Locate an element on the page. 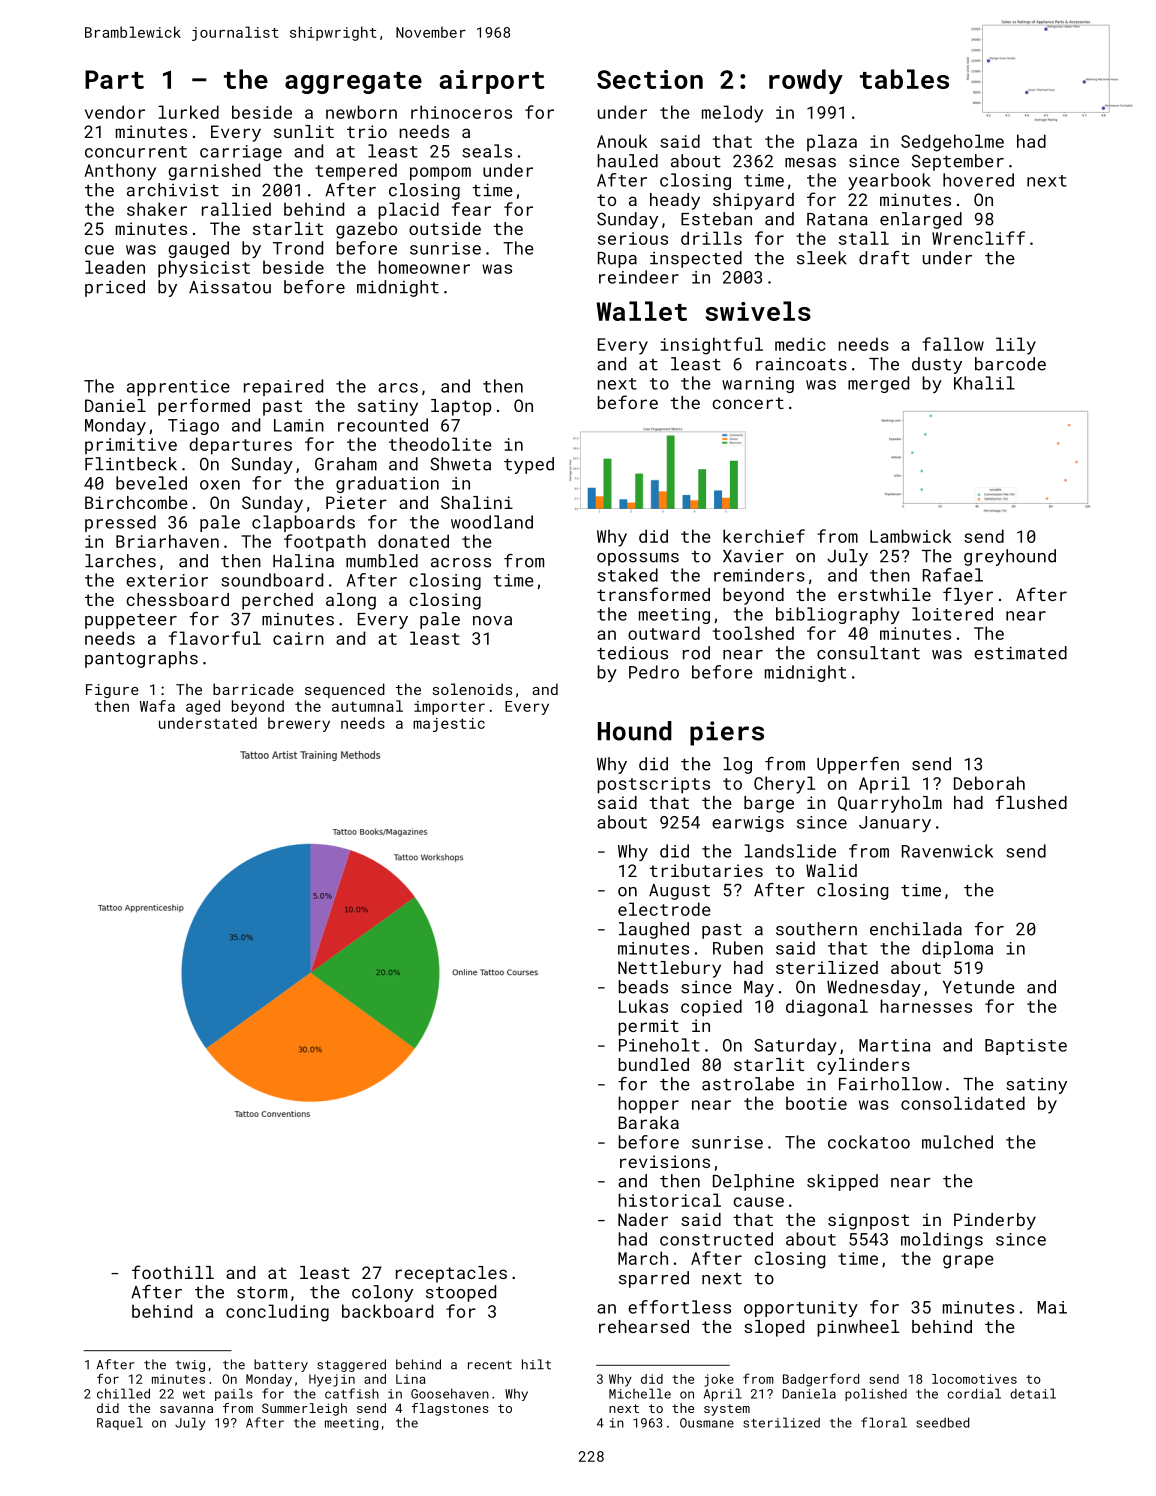  electrode is located at coordinates (664, 909).
